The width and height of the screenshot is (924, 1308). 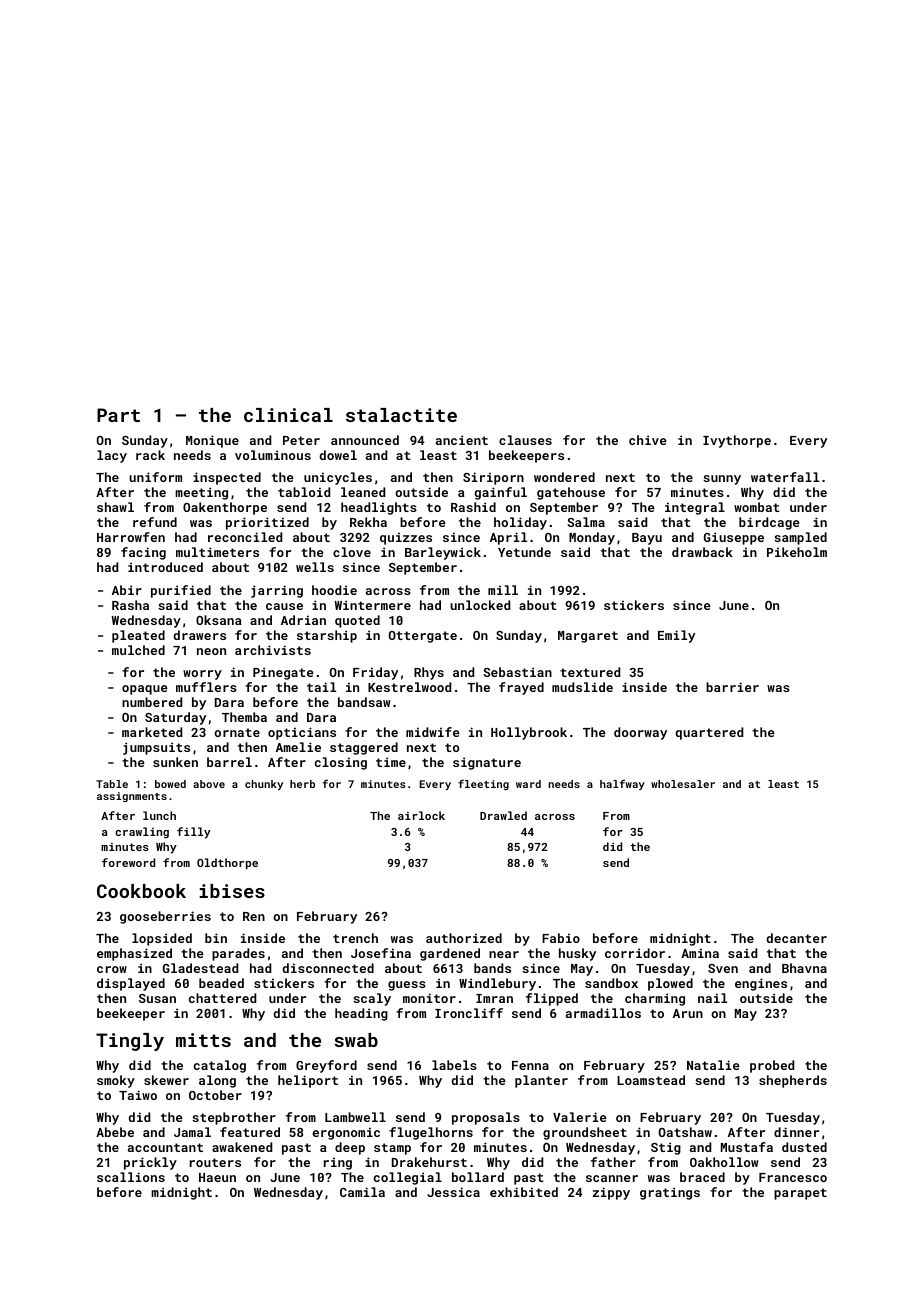 What do you see at coordinates (676, 636) in the screenshot?
I see `Emily` at bounding box center [676, 636].
